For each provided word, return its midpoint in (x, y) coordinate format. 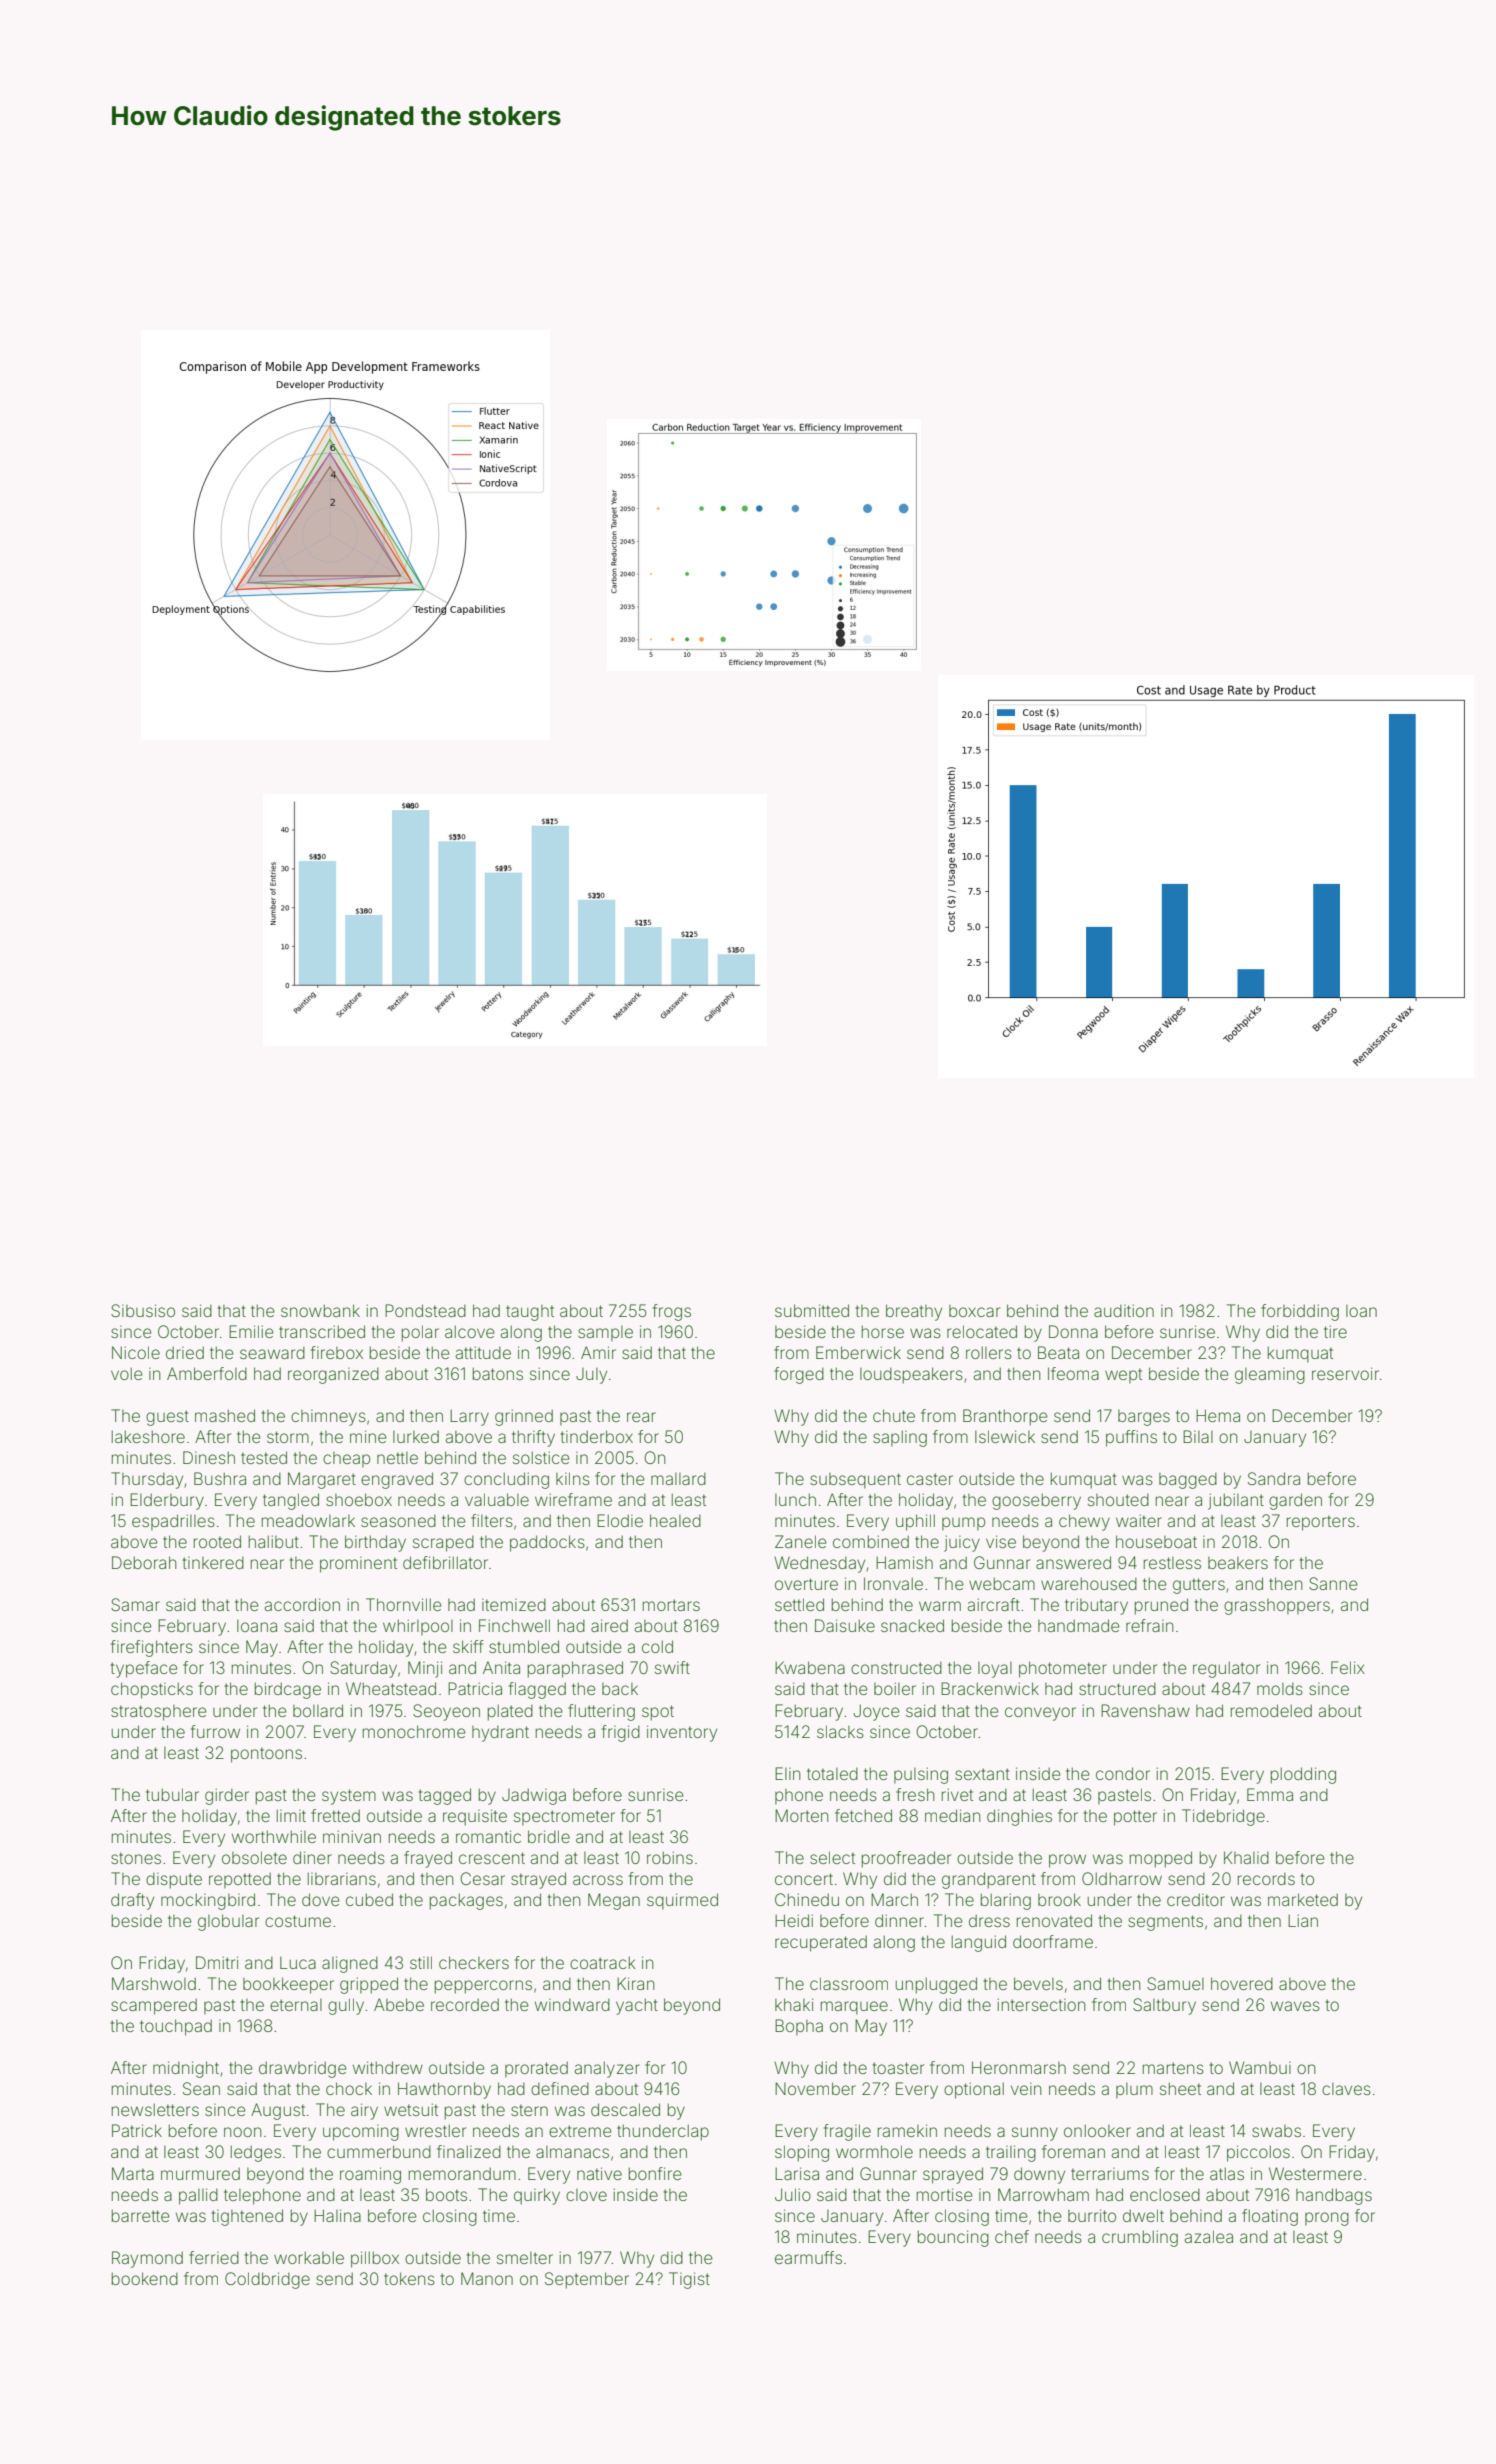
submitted (812, 1310)
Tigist (689, 2280)
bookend (145, 2278)
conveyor (1040, 1714)
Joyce (876, 1712)
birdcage (288, 1690)
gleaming (1270, 1376)
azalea (1209, 2236)
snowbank (320, 1310)
